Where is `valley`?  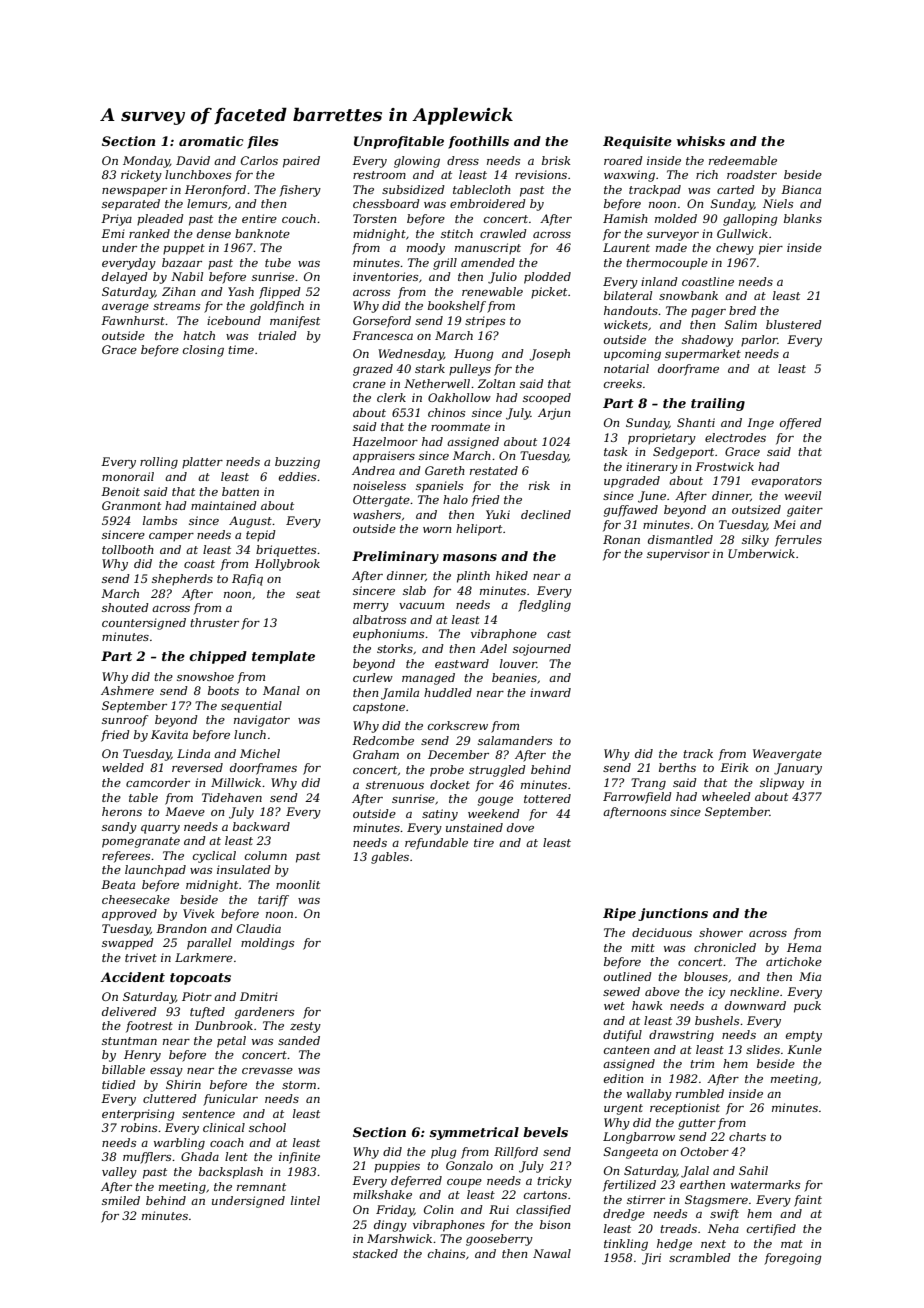
valley is located at coordinates (119, 1173).
